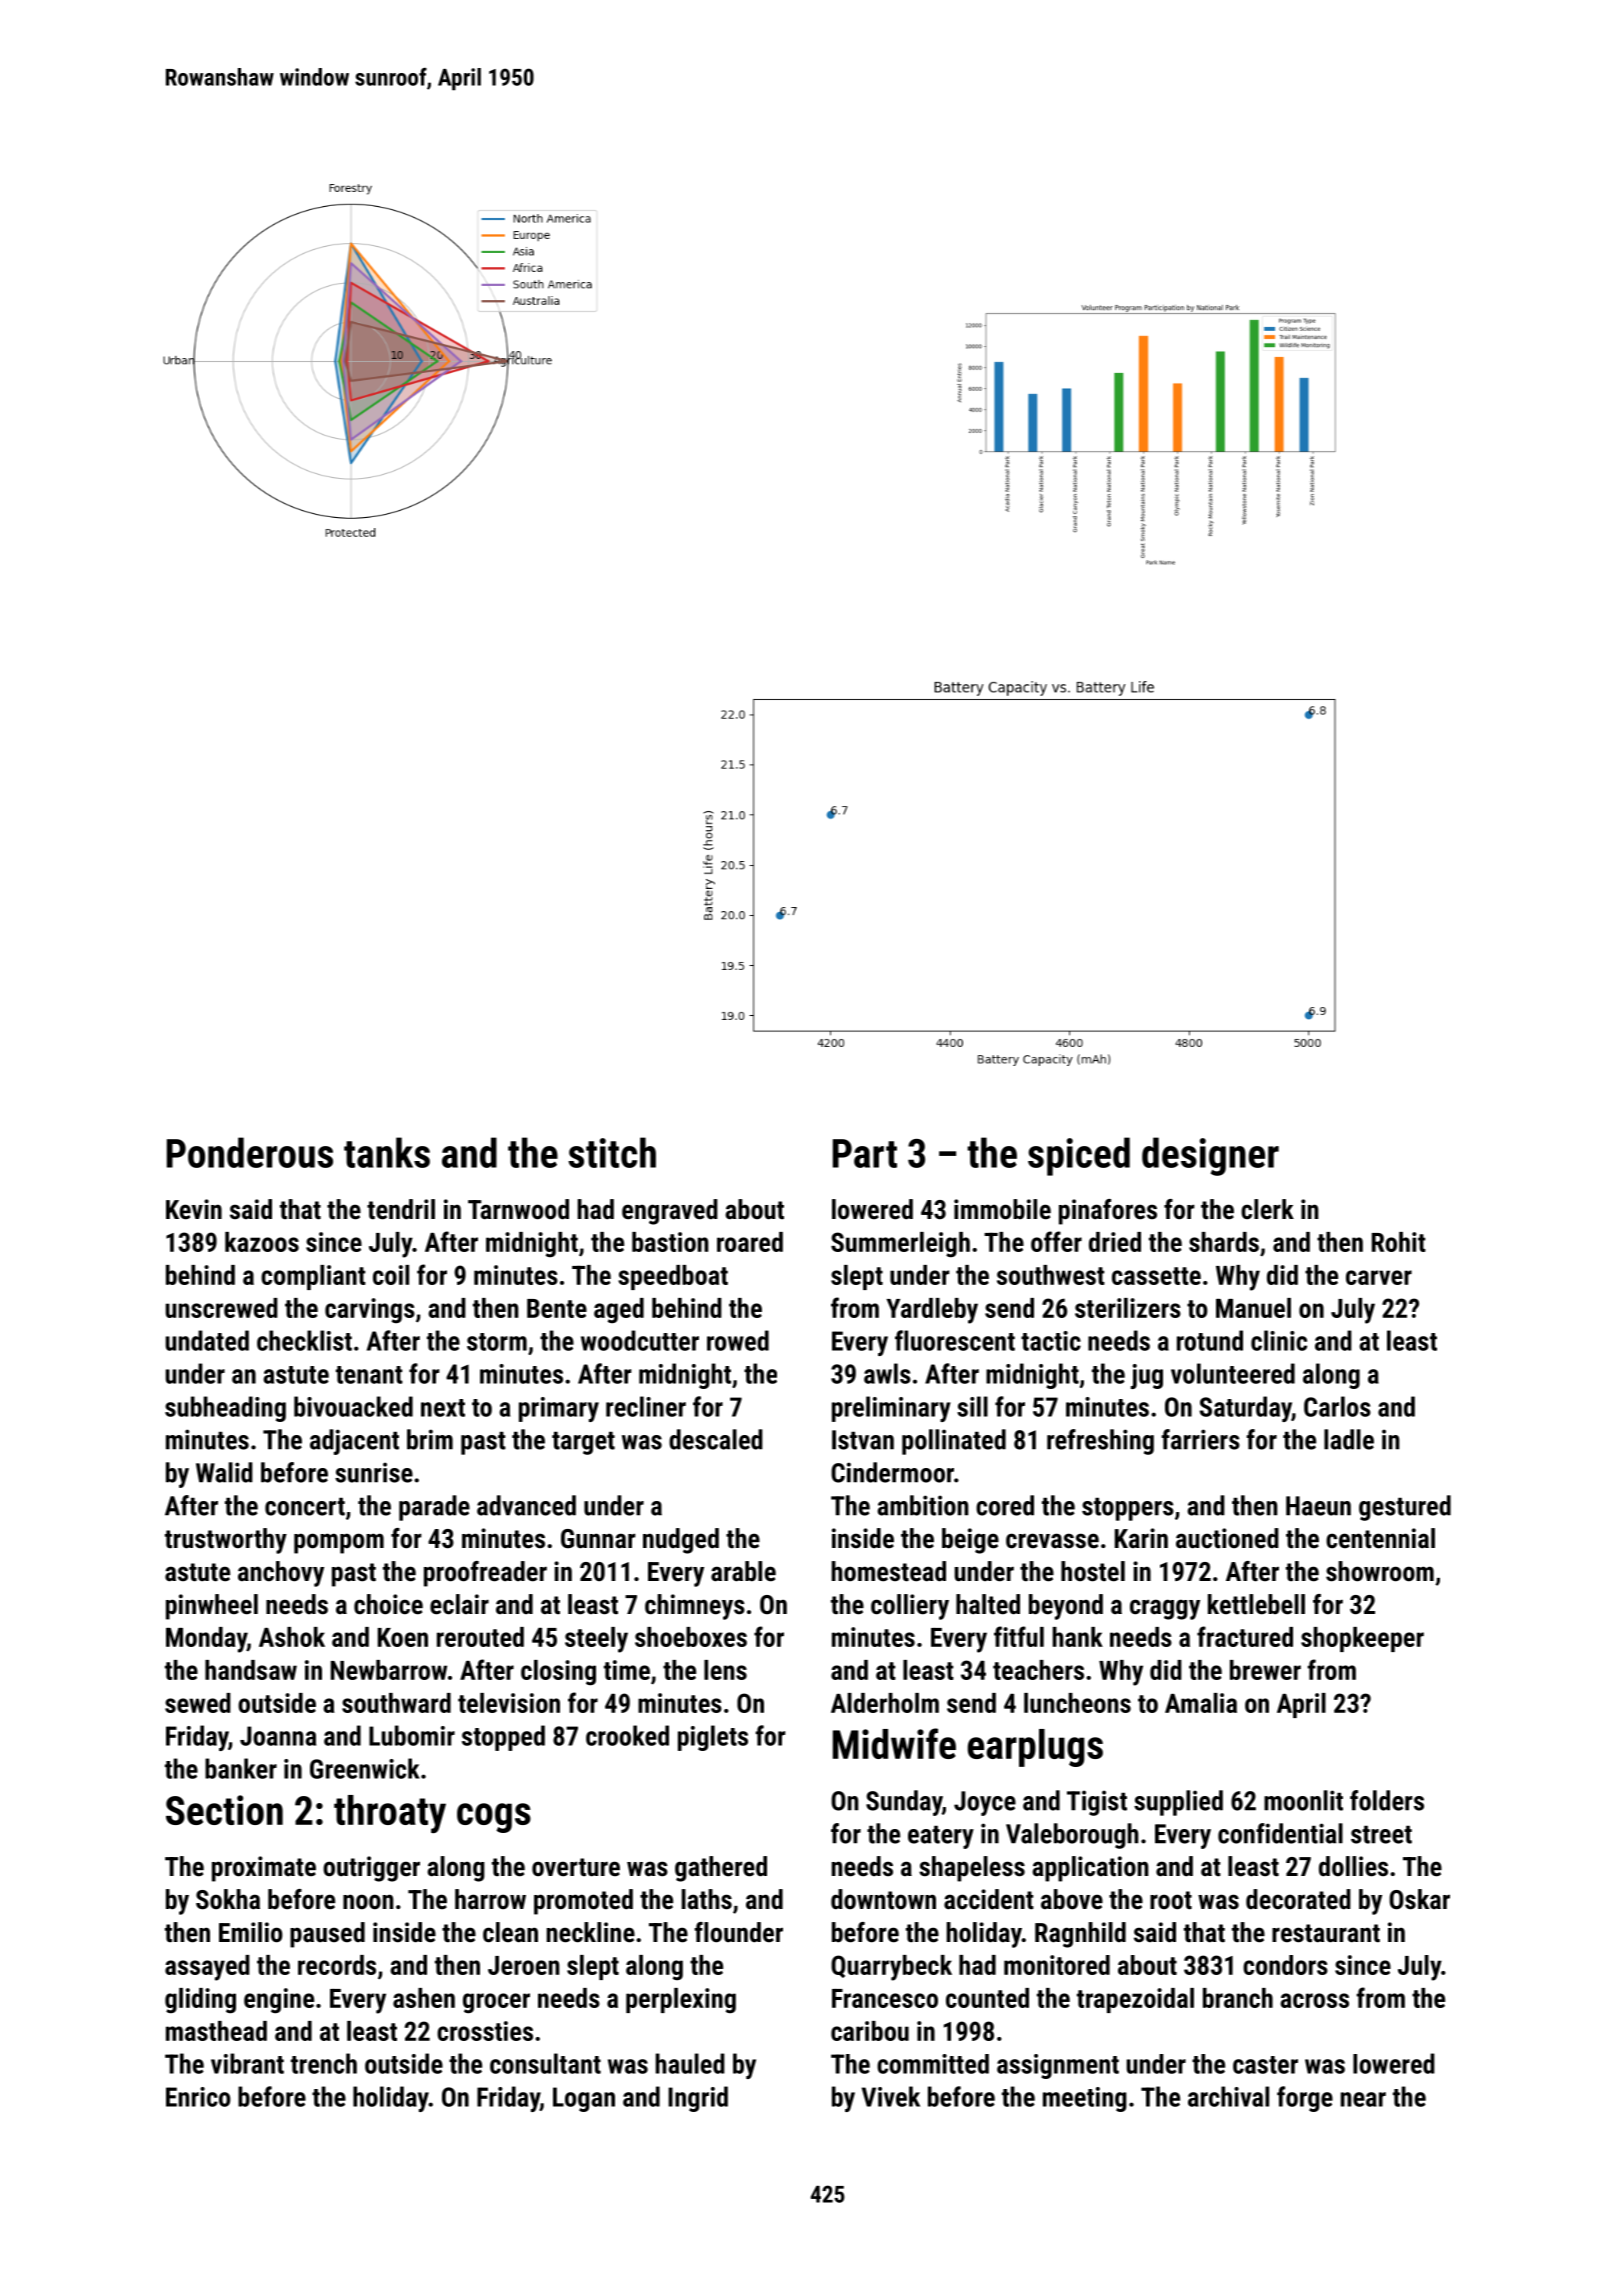 The height and width of the page is (2292, 1620). What do you see at coordinates (434, 1508) in the page?
I see `parade` at bounding box center [434, 1508].
